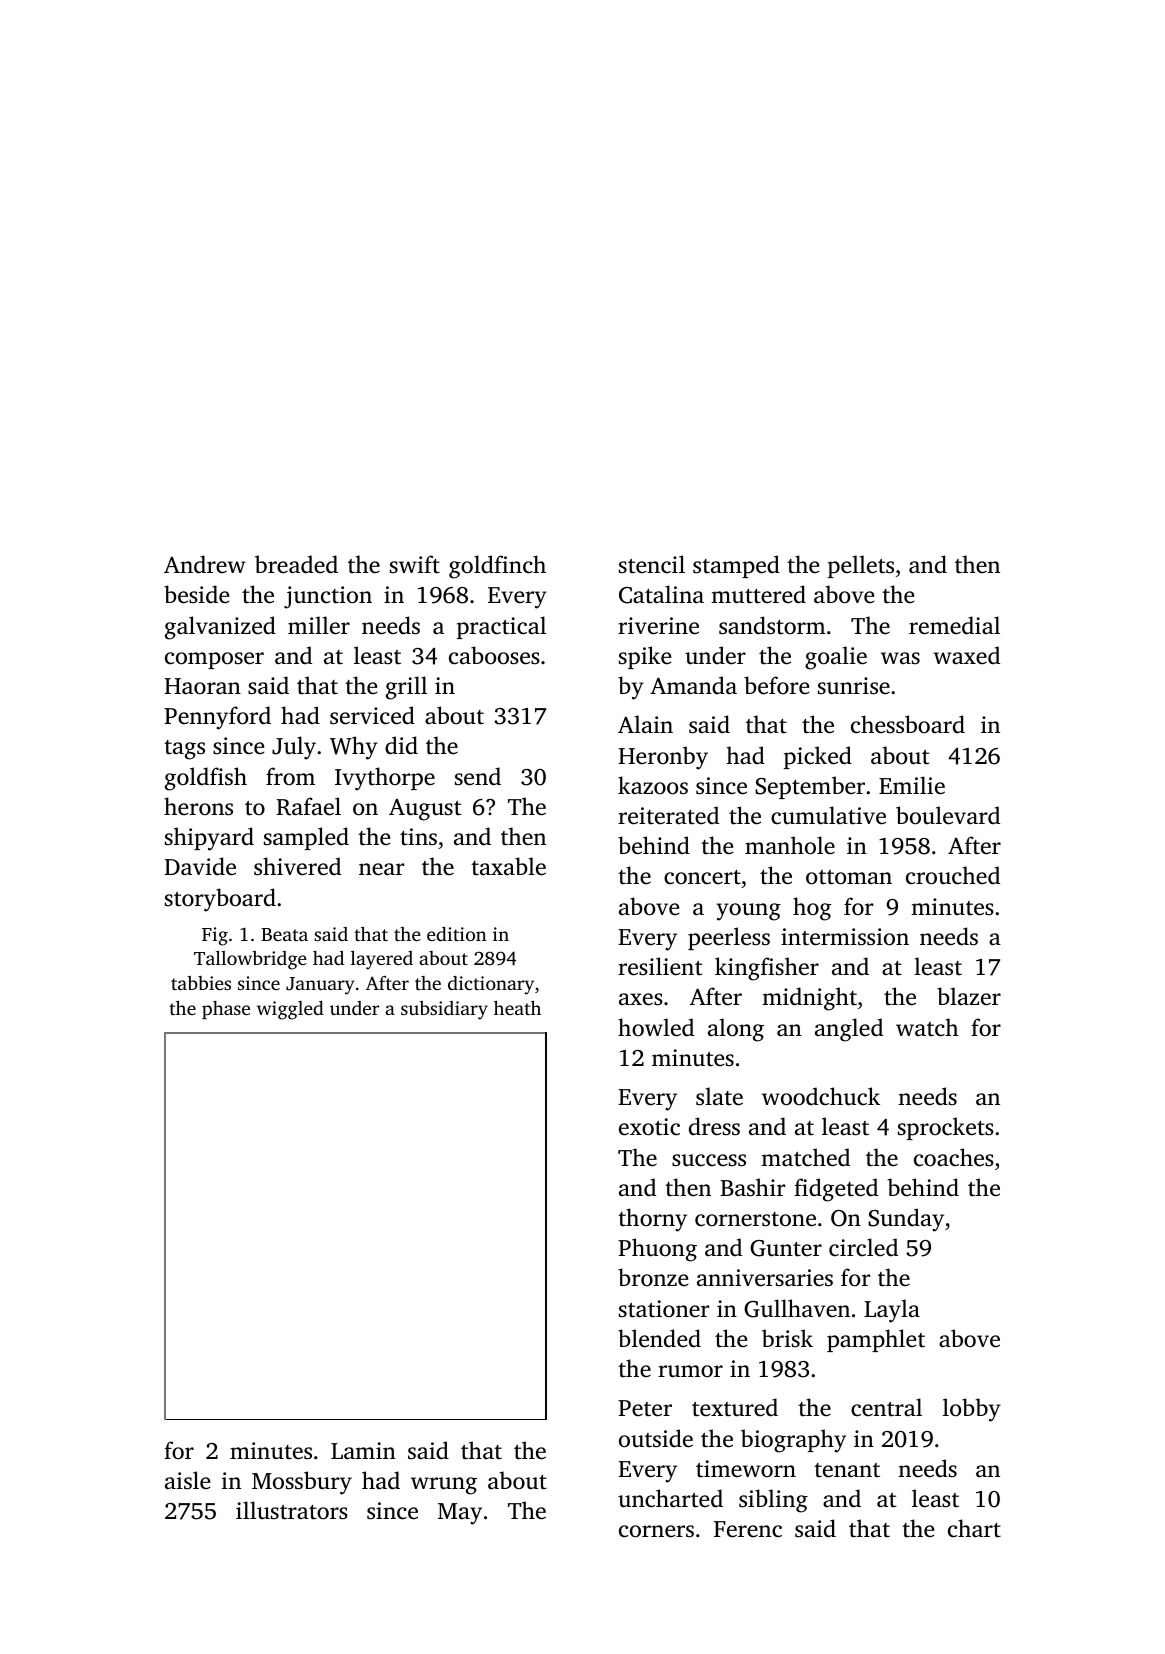 This screenshot has width=1165, height=1654. What do you see at coordinates (653, 1277) in the screenshot?
I see `bronze` at bounding box center [653, 1277].
